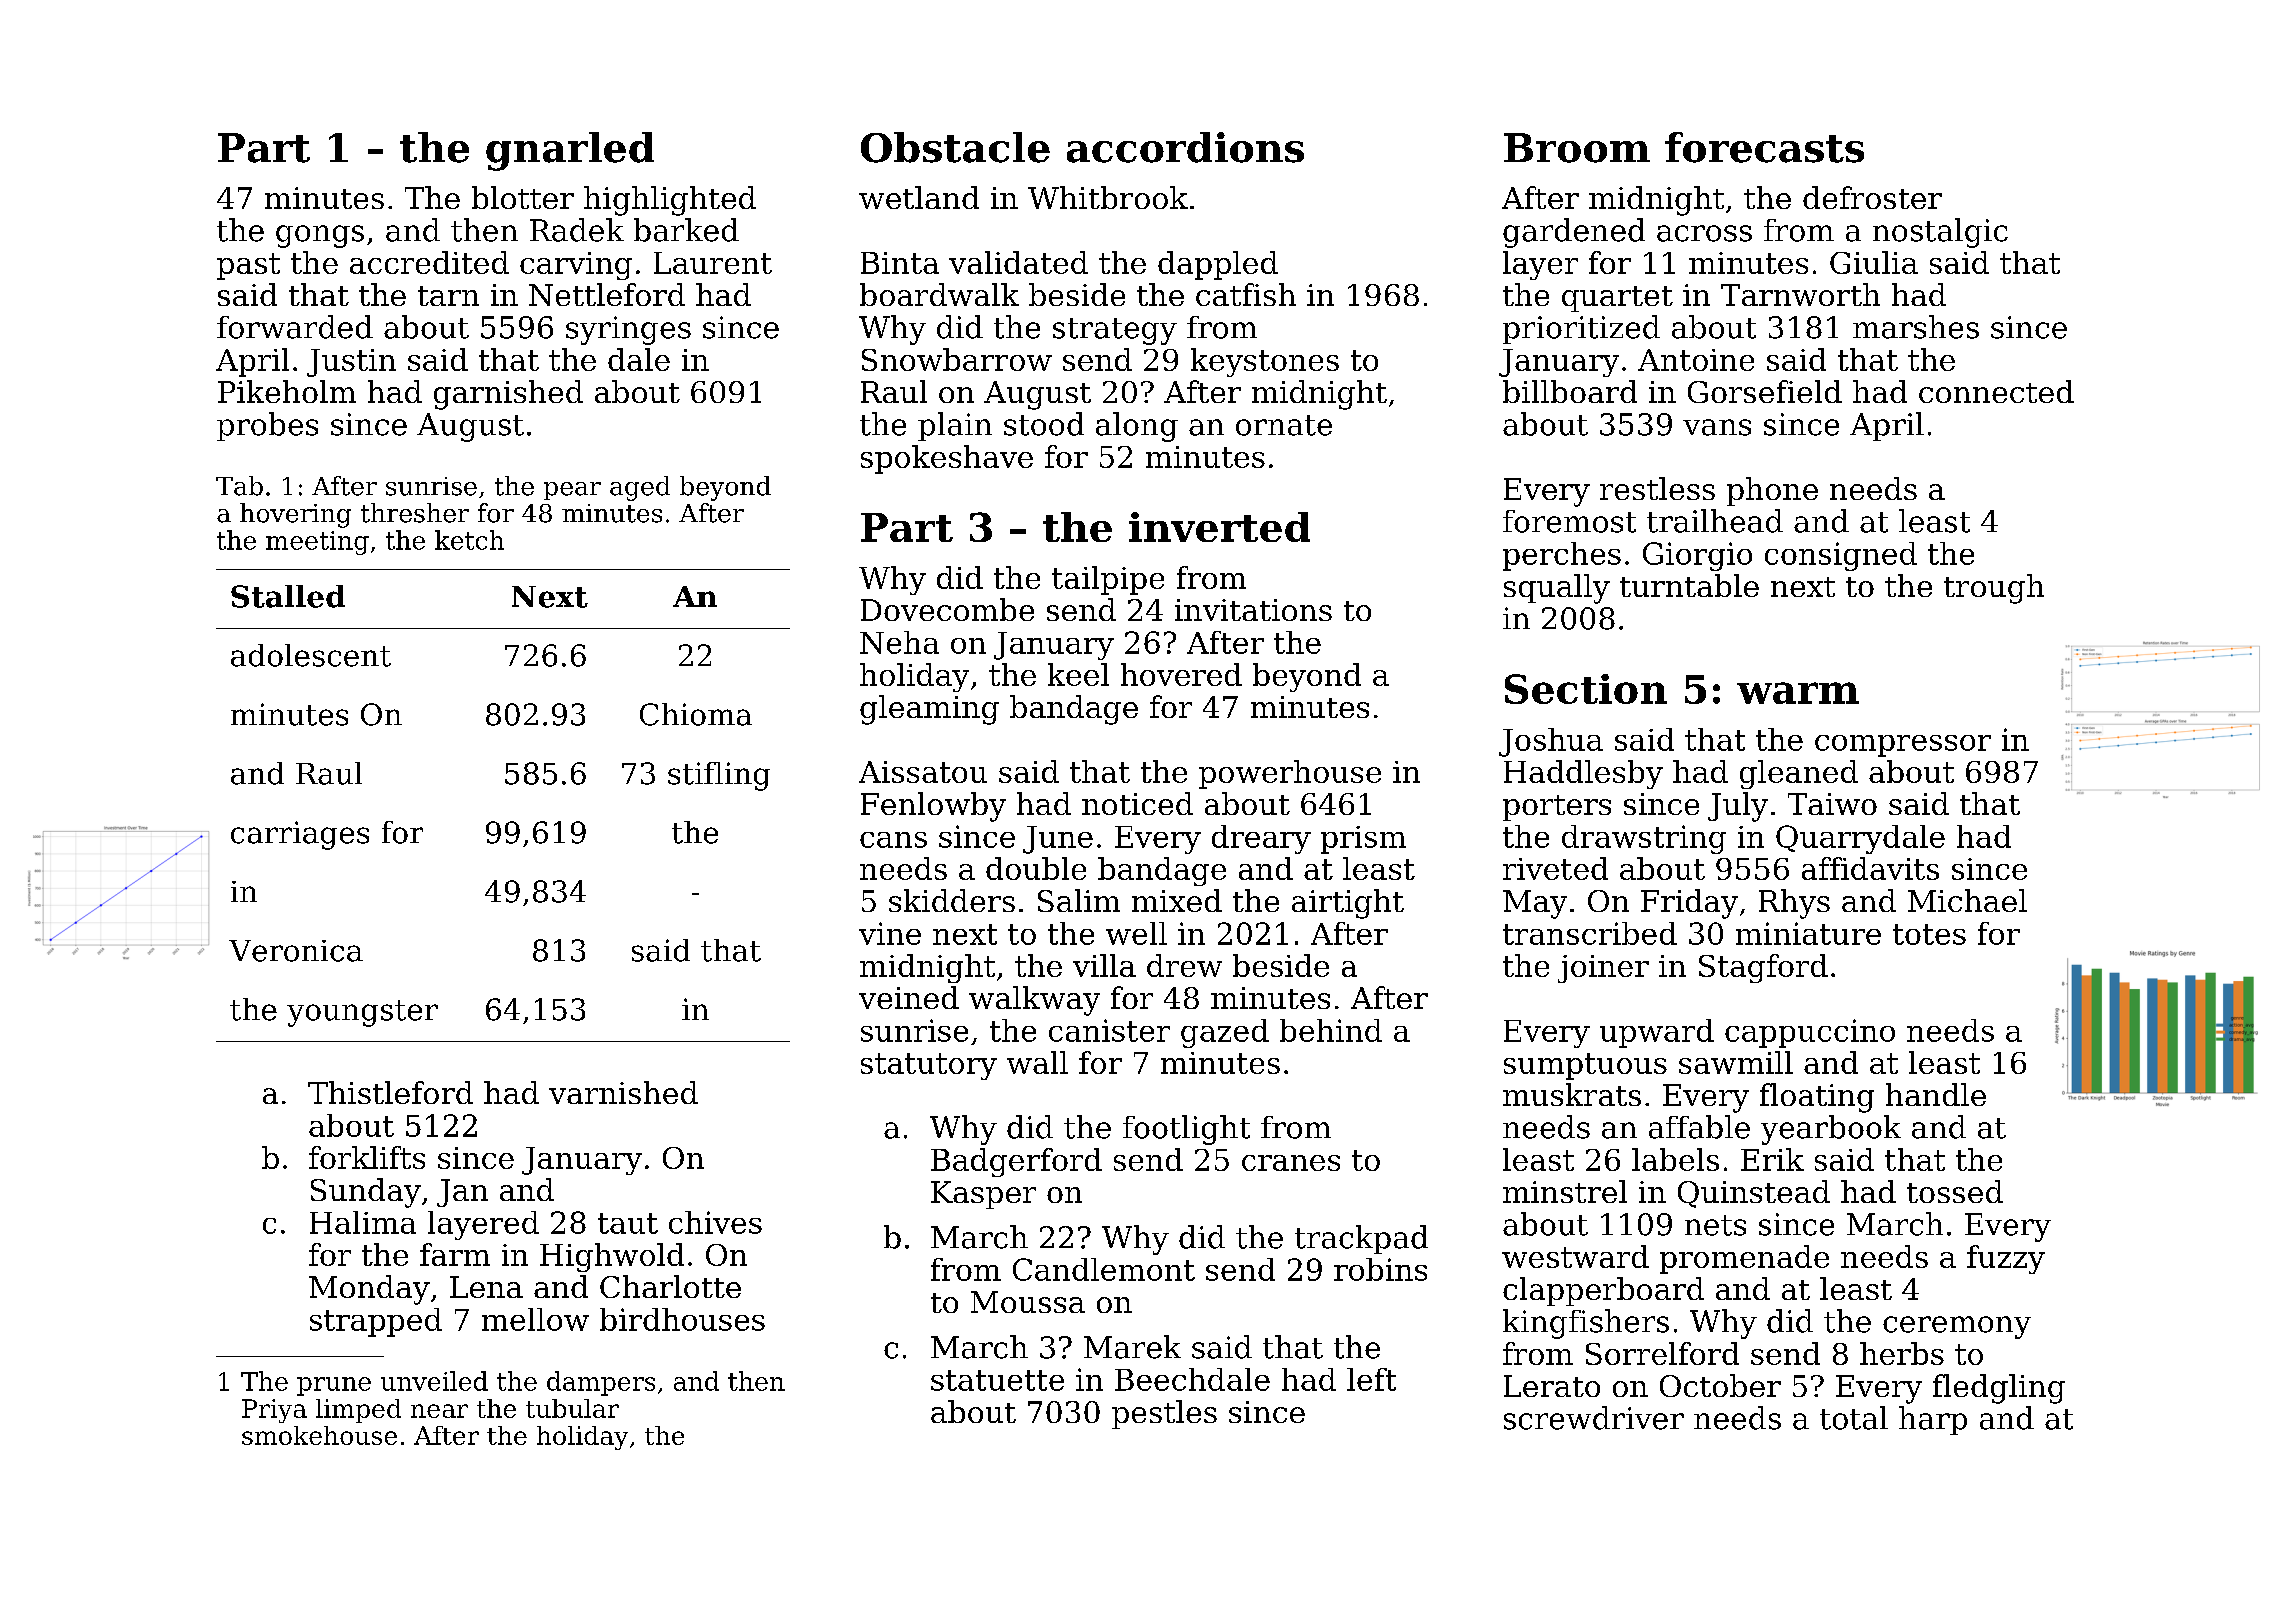 This document has width=2292, height=1620. What do you see at coordinates (1186, 1130) in the document?
I see `footlight` at bounding box center [1186, 1130].
